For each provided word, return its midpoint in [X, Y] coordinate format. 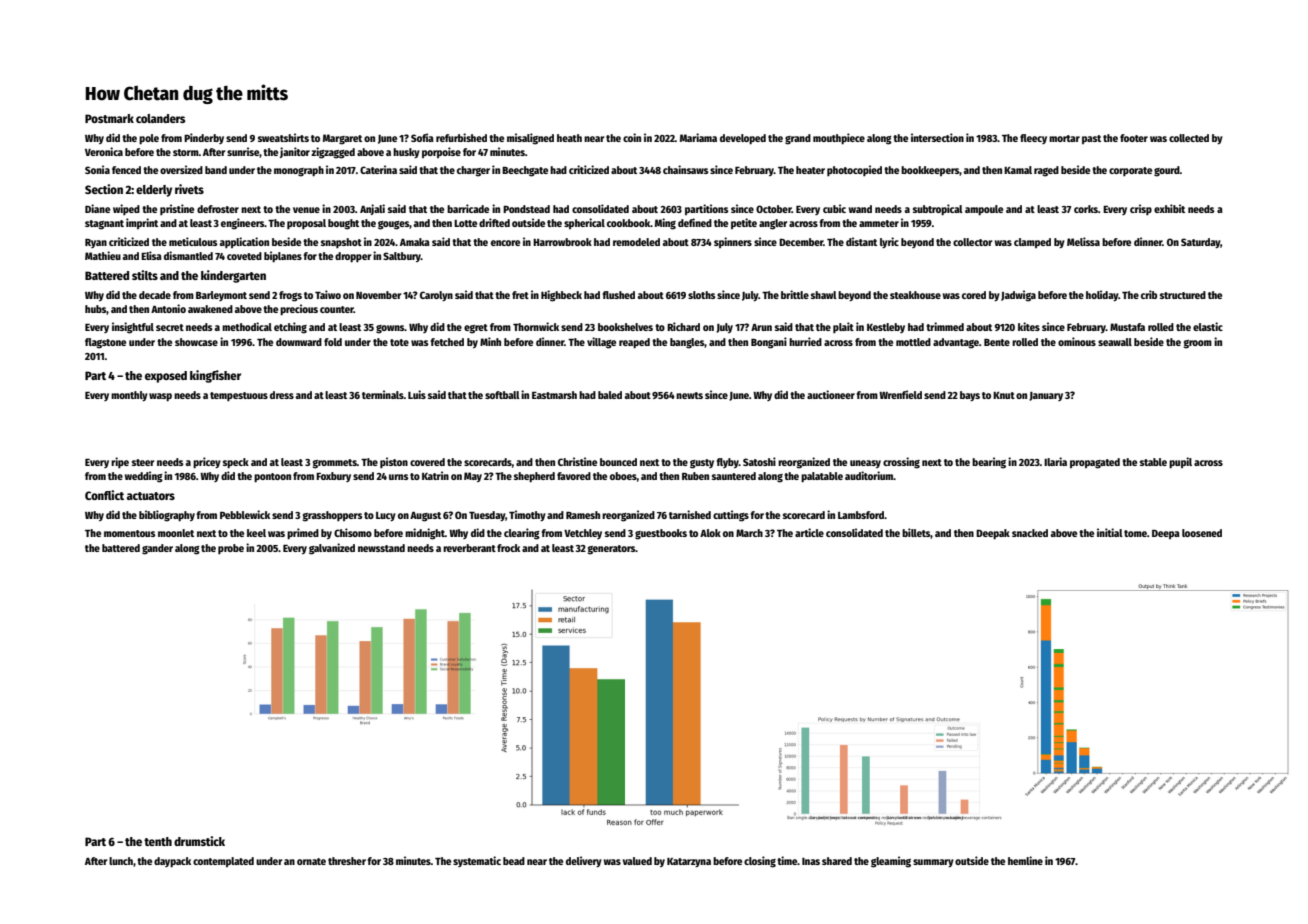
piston [394, 462]
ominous [1077, 341]
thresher [347, 861]
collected [1189, 138]
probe [231, 549]
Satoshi [759, 461]
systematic [477, 861]
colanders [160, 118]
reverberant [469, 548]
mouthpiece [839, 139]
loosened [1202, 533]
